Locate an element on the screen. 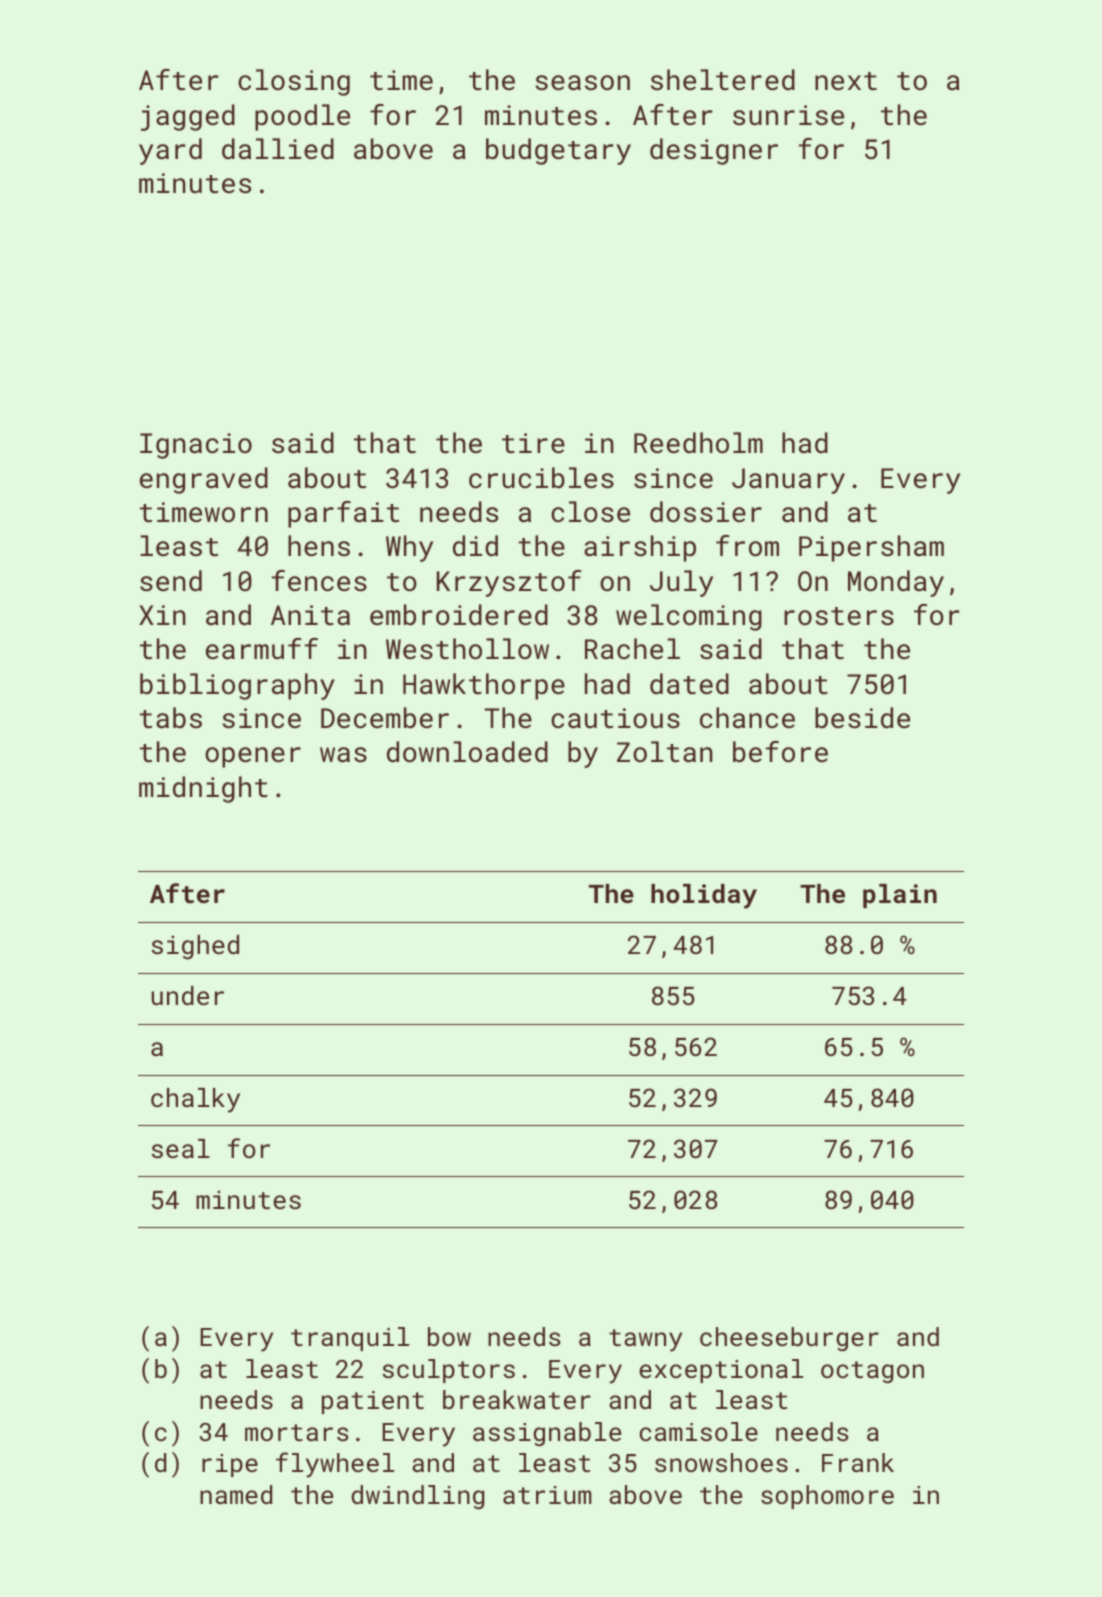  tire is located at coordinates (533, 443).
